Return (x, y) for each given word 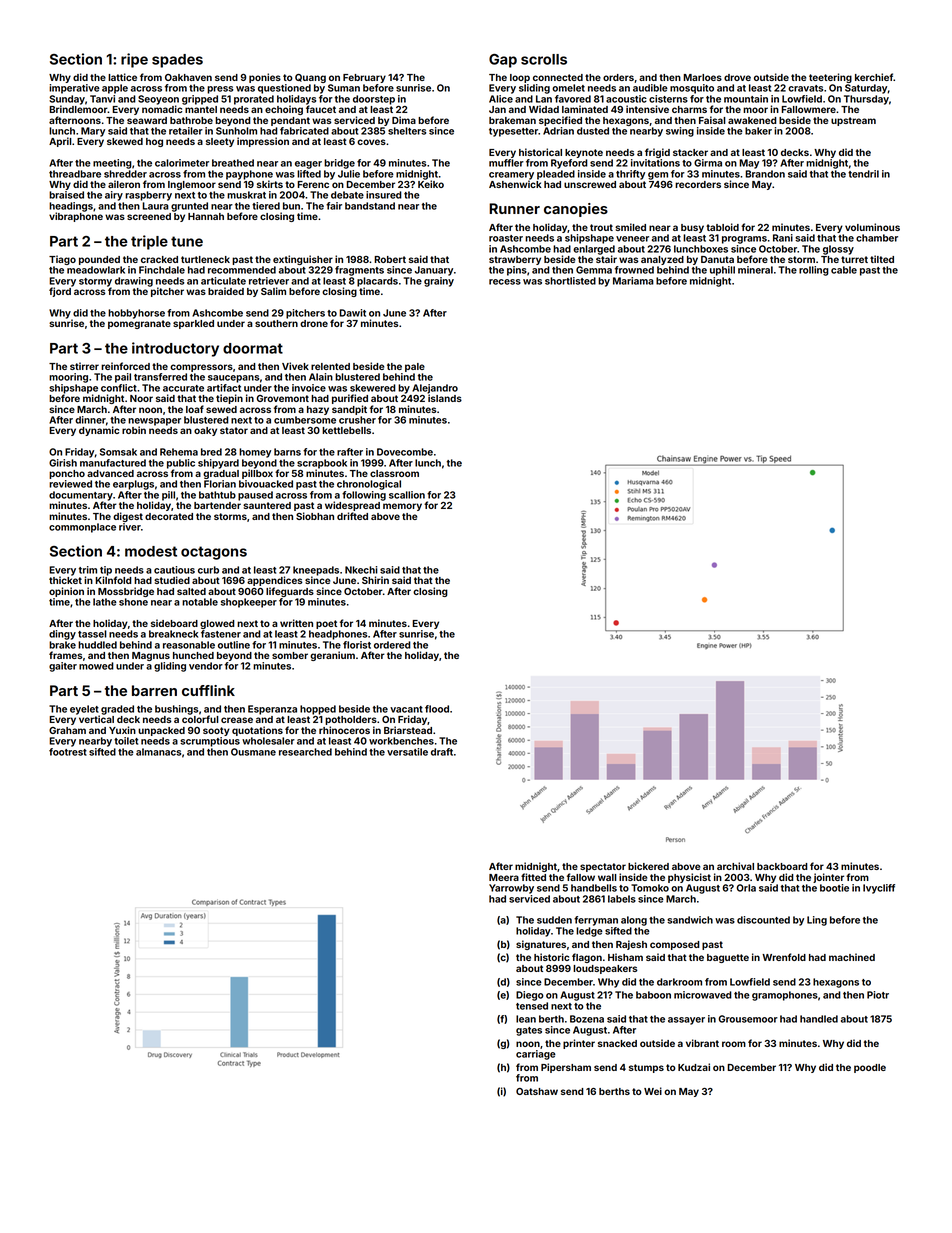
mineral (755, 270)
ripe (134, 60)
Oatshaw (537, 1091)
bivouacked (266, 484)
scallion (407, 495)
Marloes (702, 77)
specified (560, 121)
